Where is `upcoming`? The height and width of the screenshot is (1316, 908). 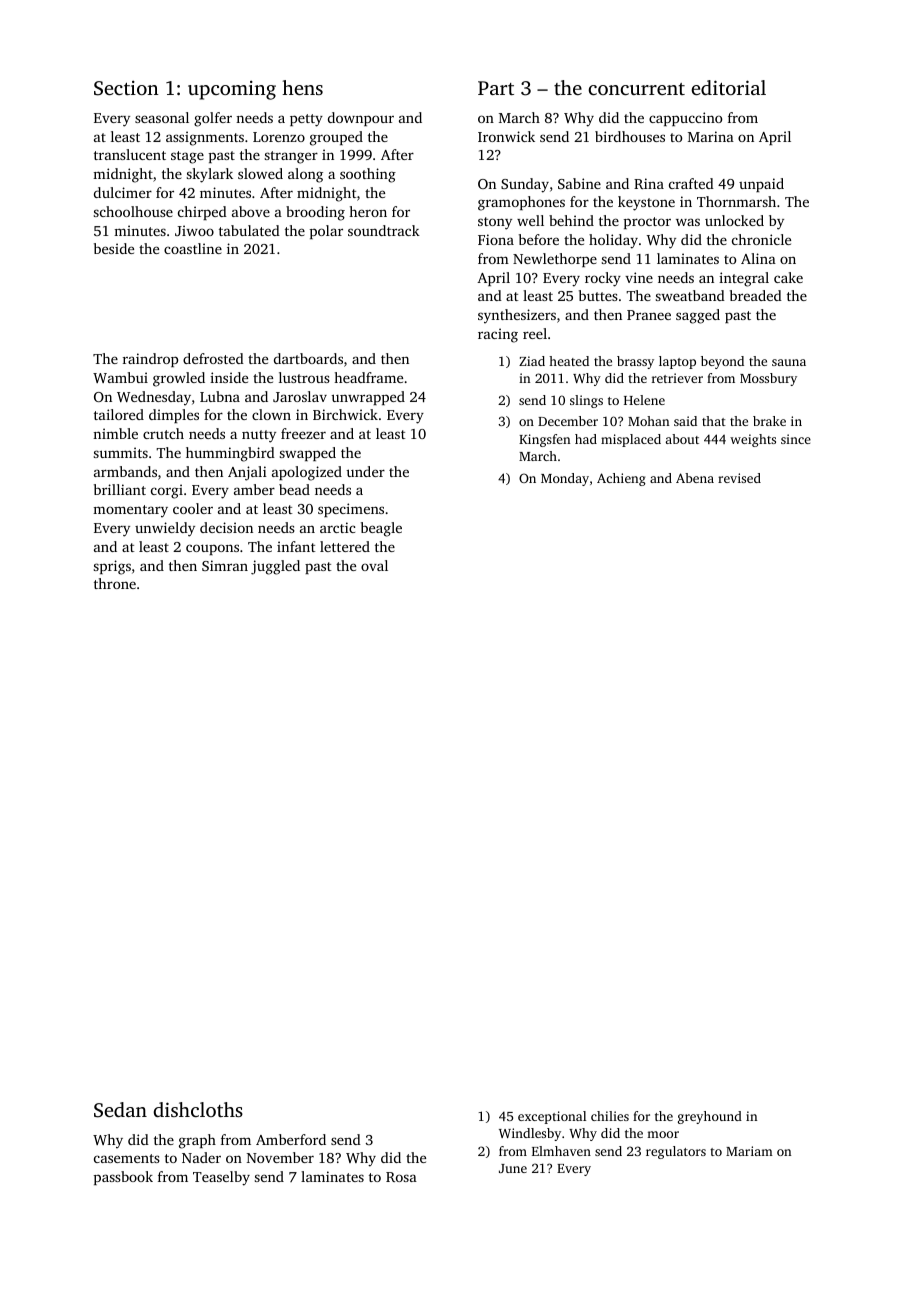
upcoming is located at coordinates (232, 90).
